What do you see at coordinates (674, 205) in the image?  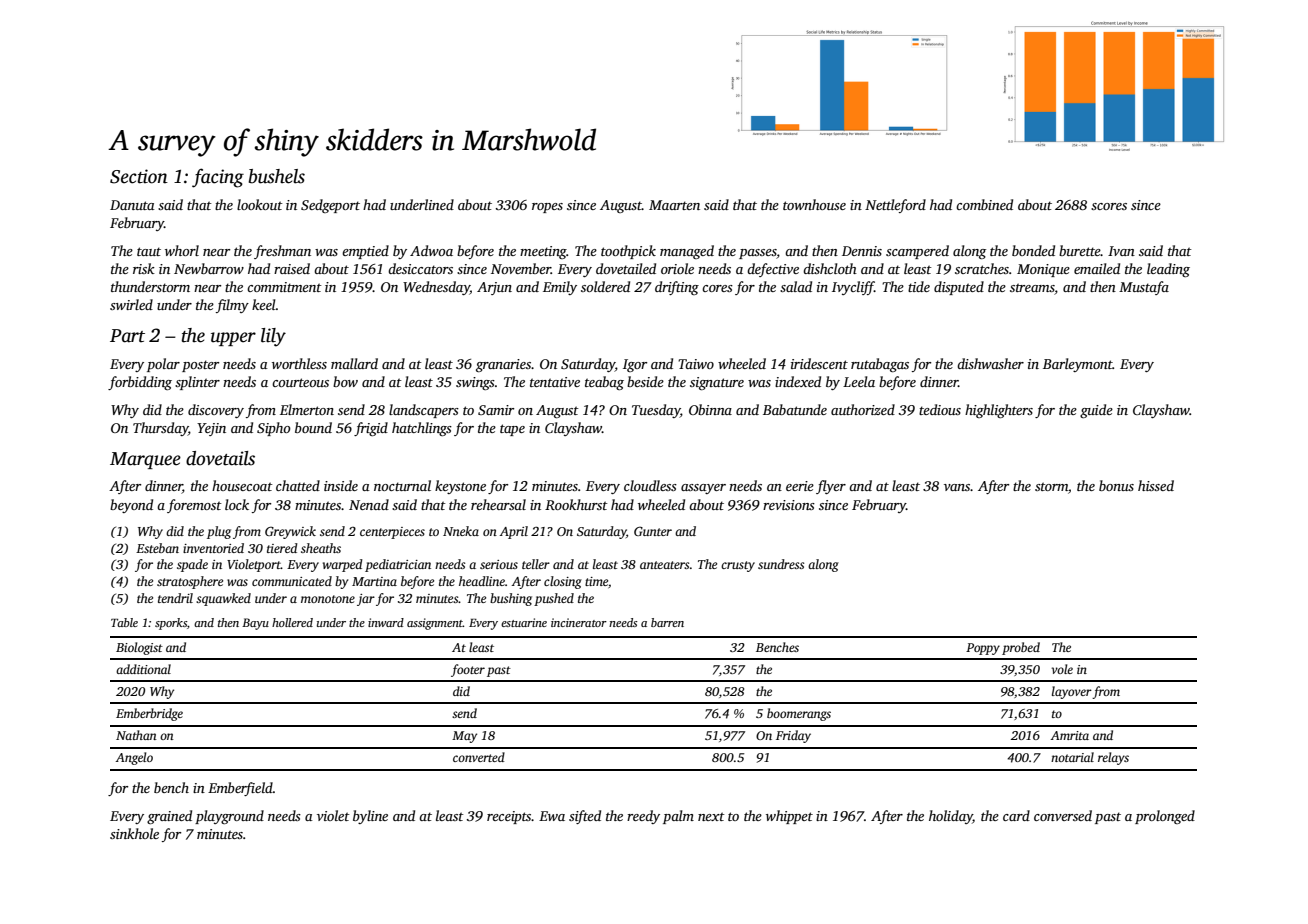 I see `Maarten` at bounding box center [674, 205].
